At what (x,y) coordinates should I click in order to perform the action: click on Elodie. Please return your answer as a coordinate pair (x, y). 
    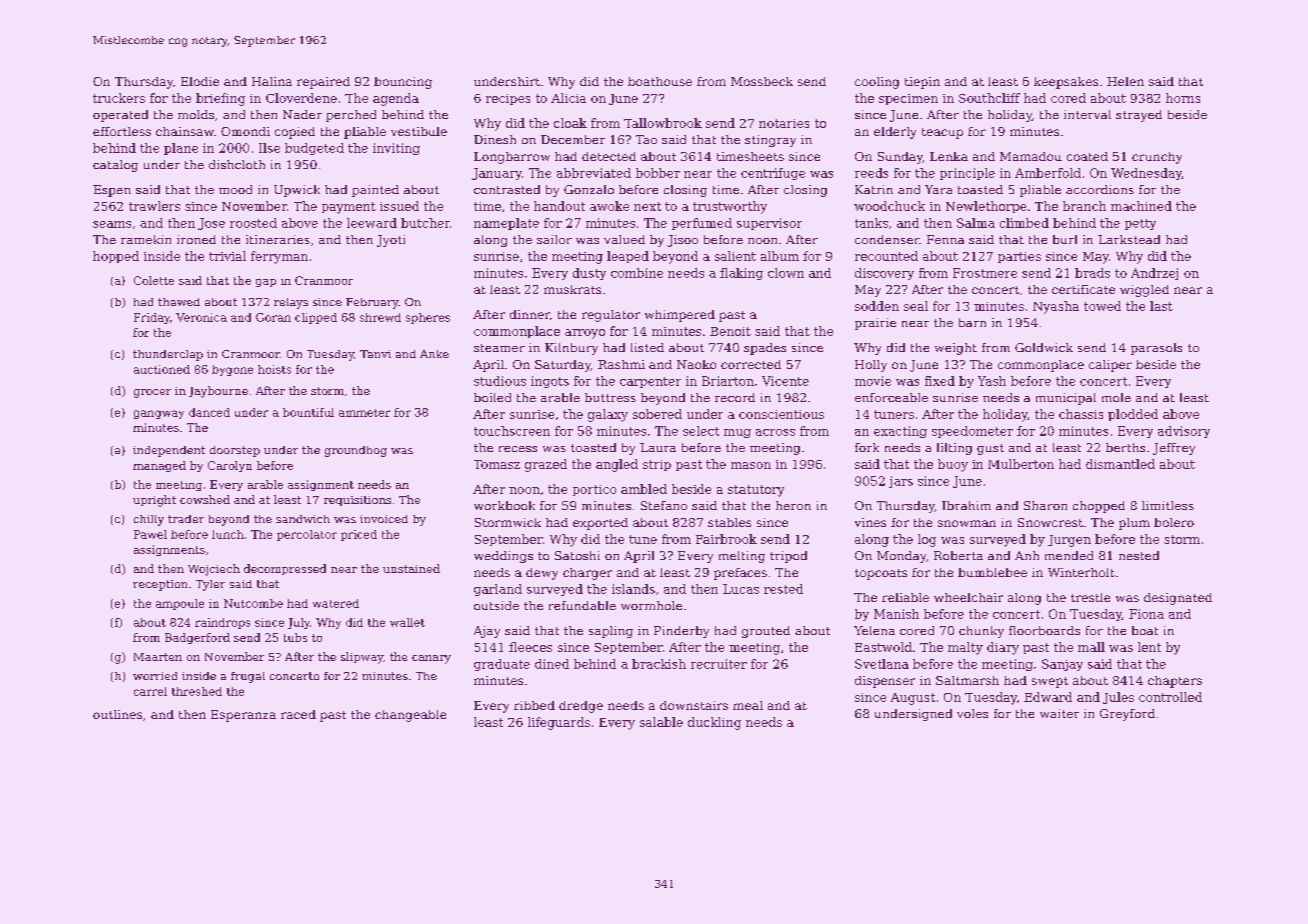
    Looking at the image, I should click on (200, 81).
